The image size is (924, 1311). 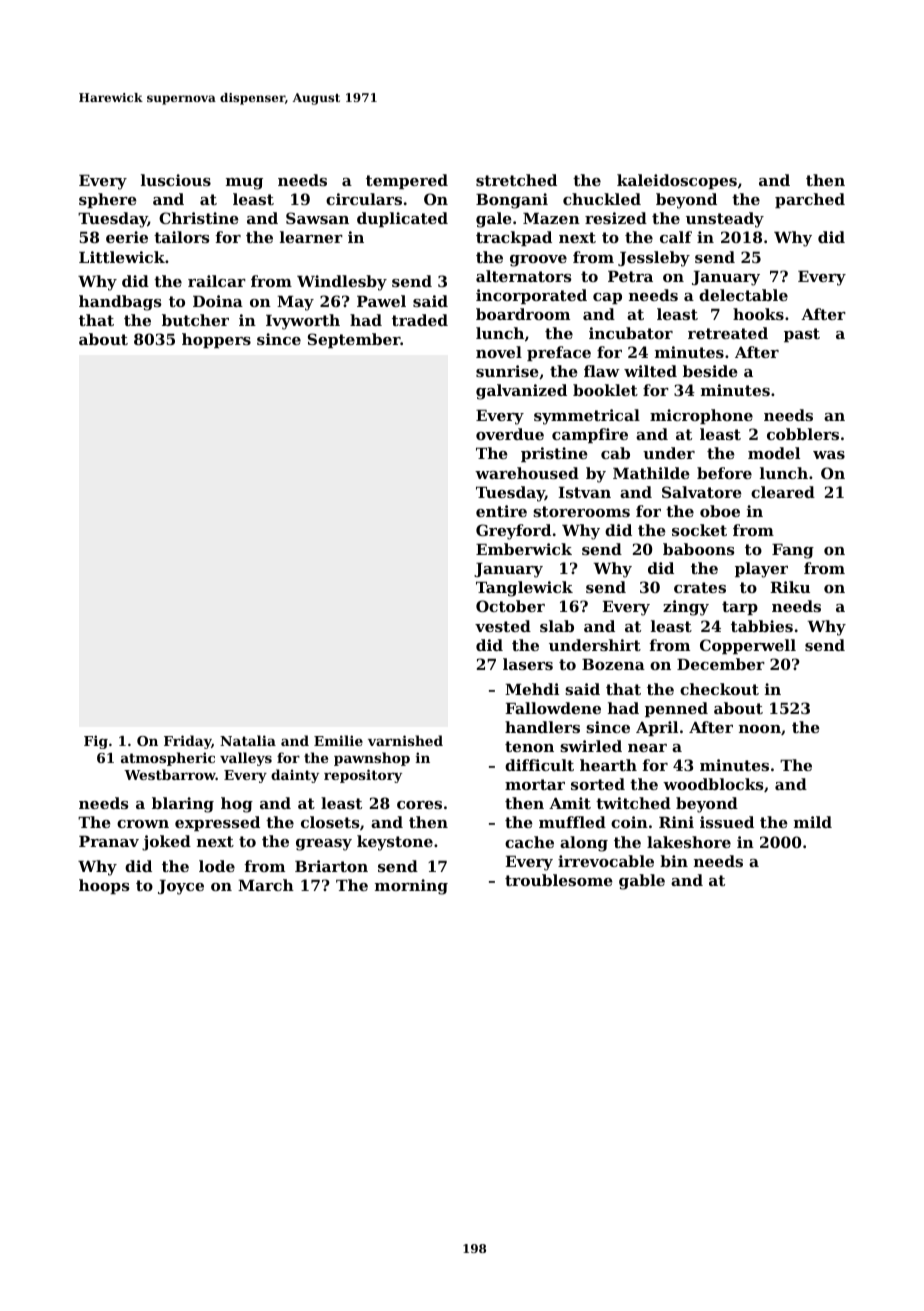 I want to click on preface, so click(x=559, y=353).
